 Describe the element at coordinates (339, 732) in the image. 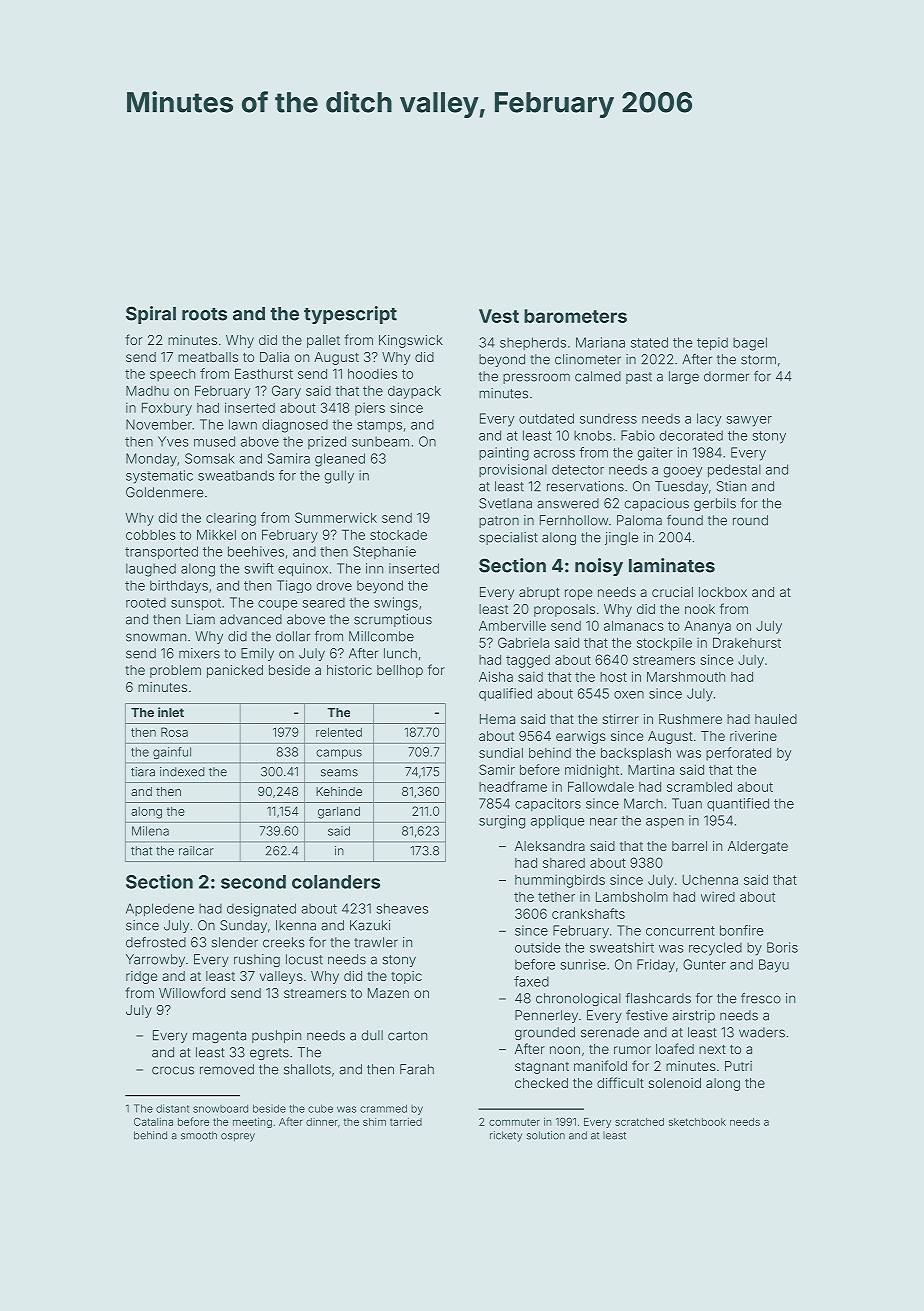

I see `relented` at that location.
